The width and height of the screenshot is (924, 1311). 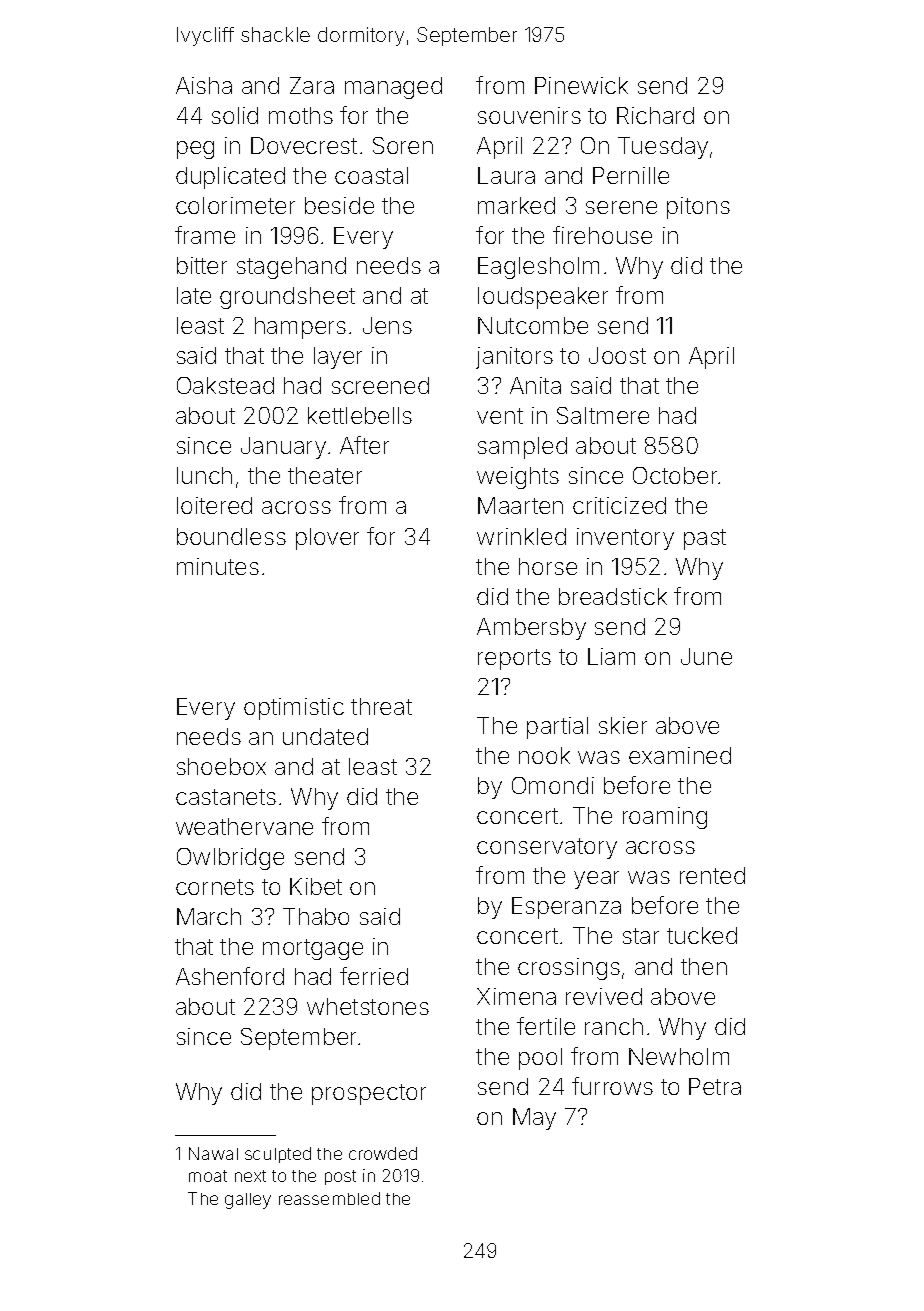 What do you see at coordinates (387, 325) in the screenshot?
I see `Jens` at bounding box center [387, 325].
